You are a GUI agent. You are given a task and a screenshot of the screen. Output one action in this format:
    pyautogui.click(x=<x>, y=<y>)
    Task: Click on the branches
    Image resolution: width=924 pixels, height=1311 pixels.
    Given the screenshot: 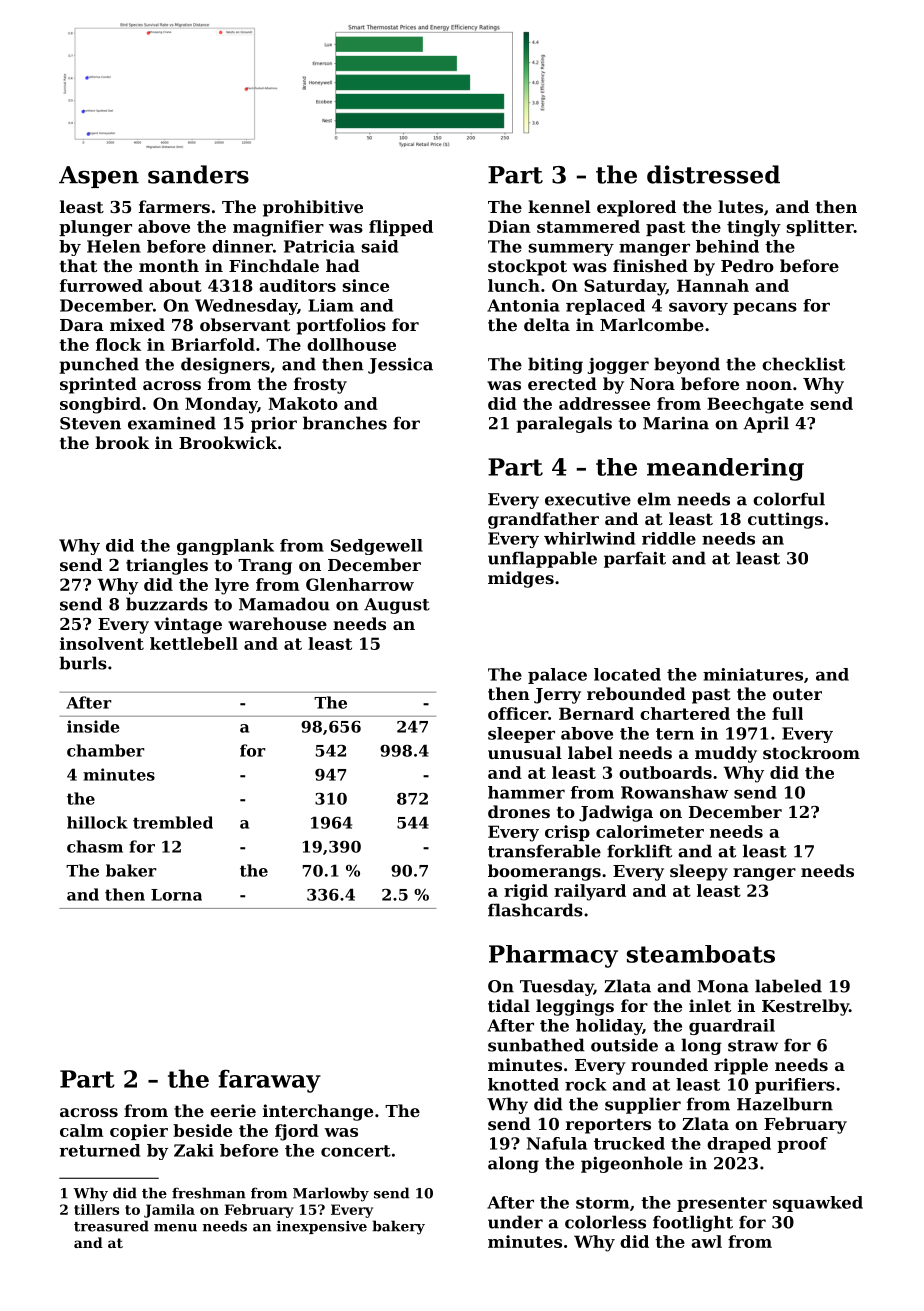 What is the action you would take?
    pyautogui.click(x=345, y=423)
